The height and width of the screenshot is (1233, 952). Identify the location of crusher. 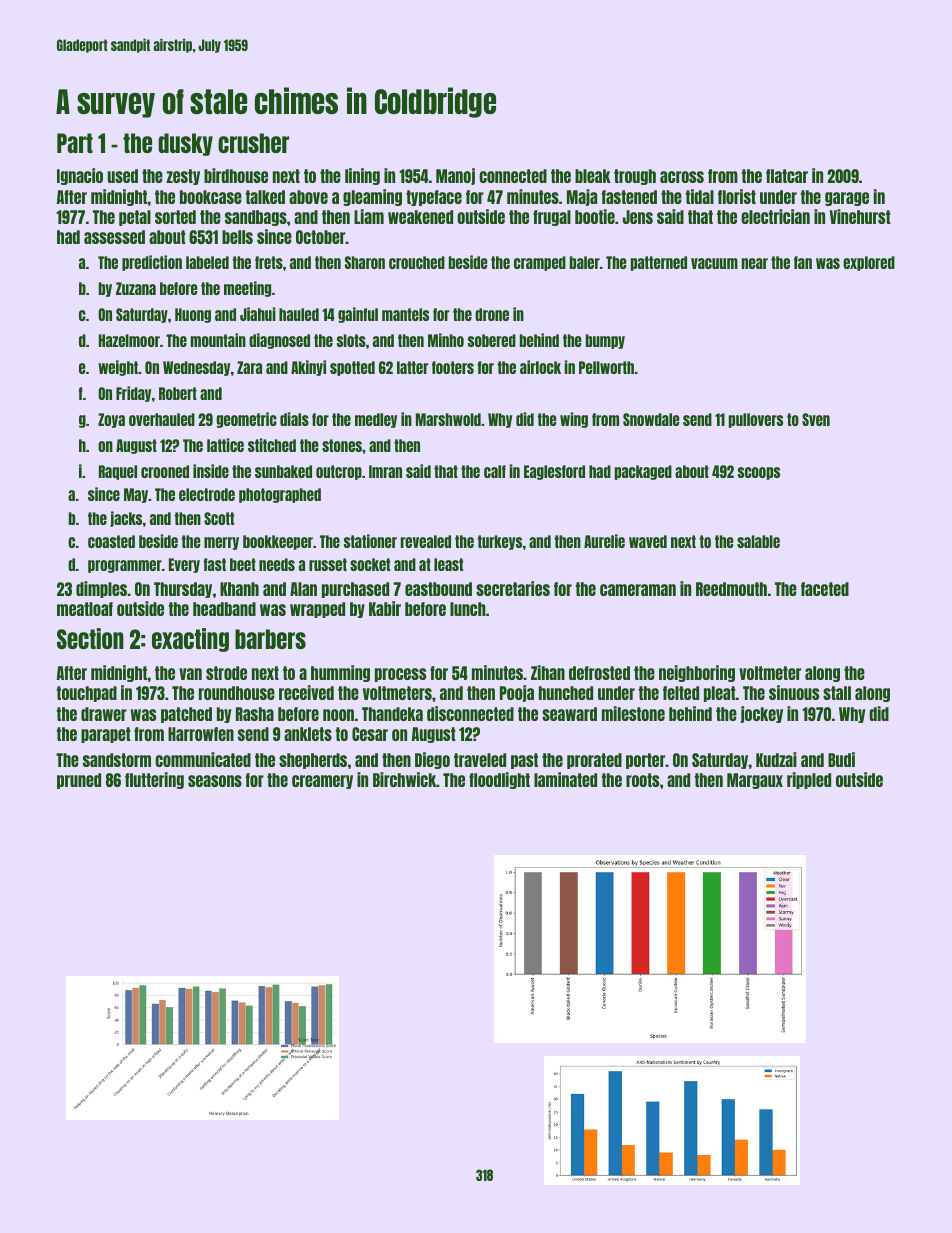
(253, 143).
